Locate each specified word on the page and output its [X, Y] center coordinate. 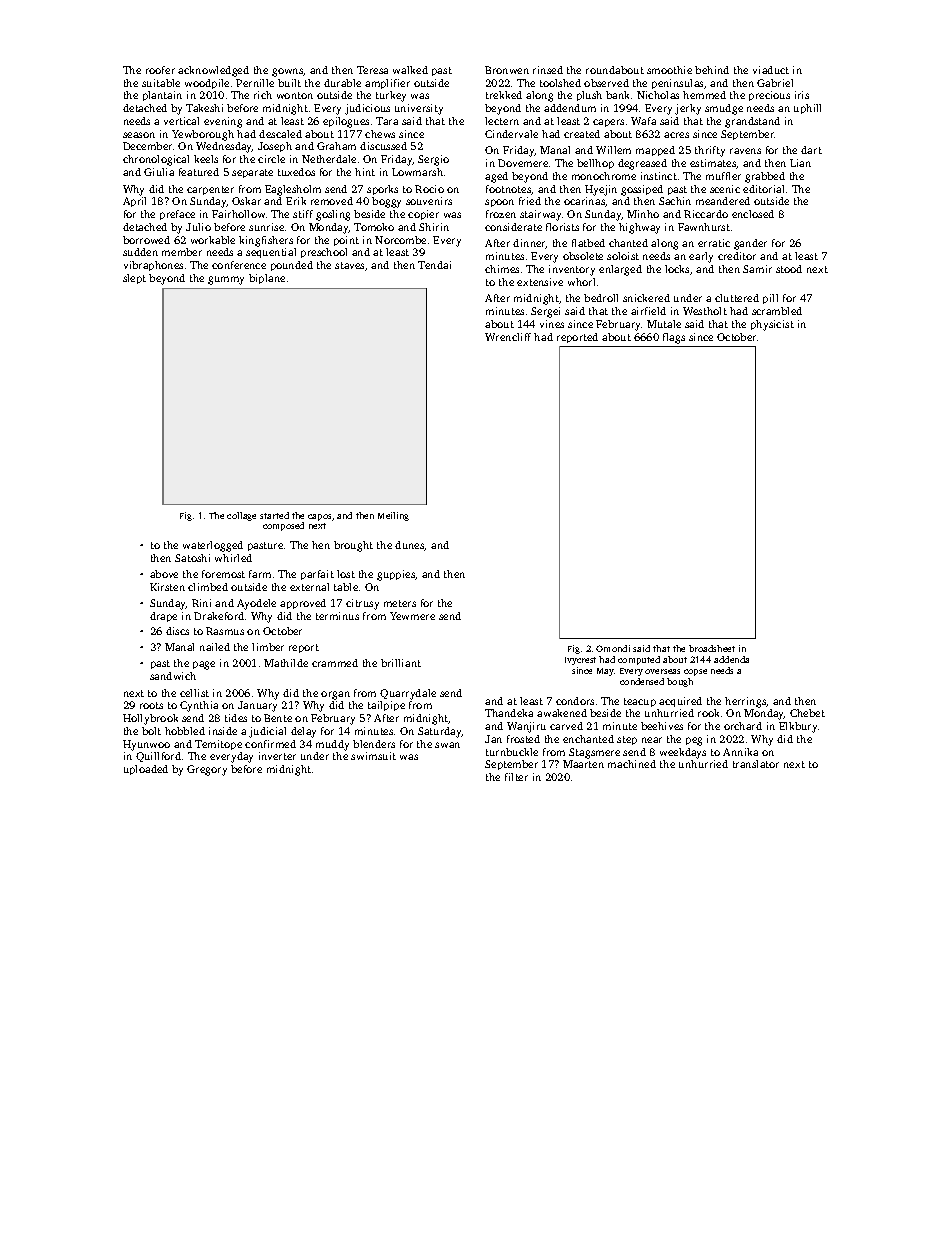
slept [134, 279]
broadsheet [712, 648]
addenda [731, 659]
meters [400, 603]
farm [260, 574]
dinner [529, 244]
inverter [277, 756]
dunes [410, 546]
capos [319, 517]
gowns [288, 72]
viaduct [771, 70]
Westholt [705, 311]
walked [410, 70]
